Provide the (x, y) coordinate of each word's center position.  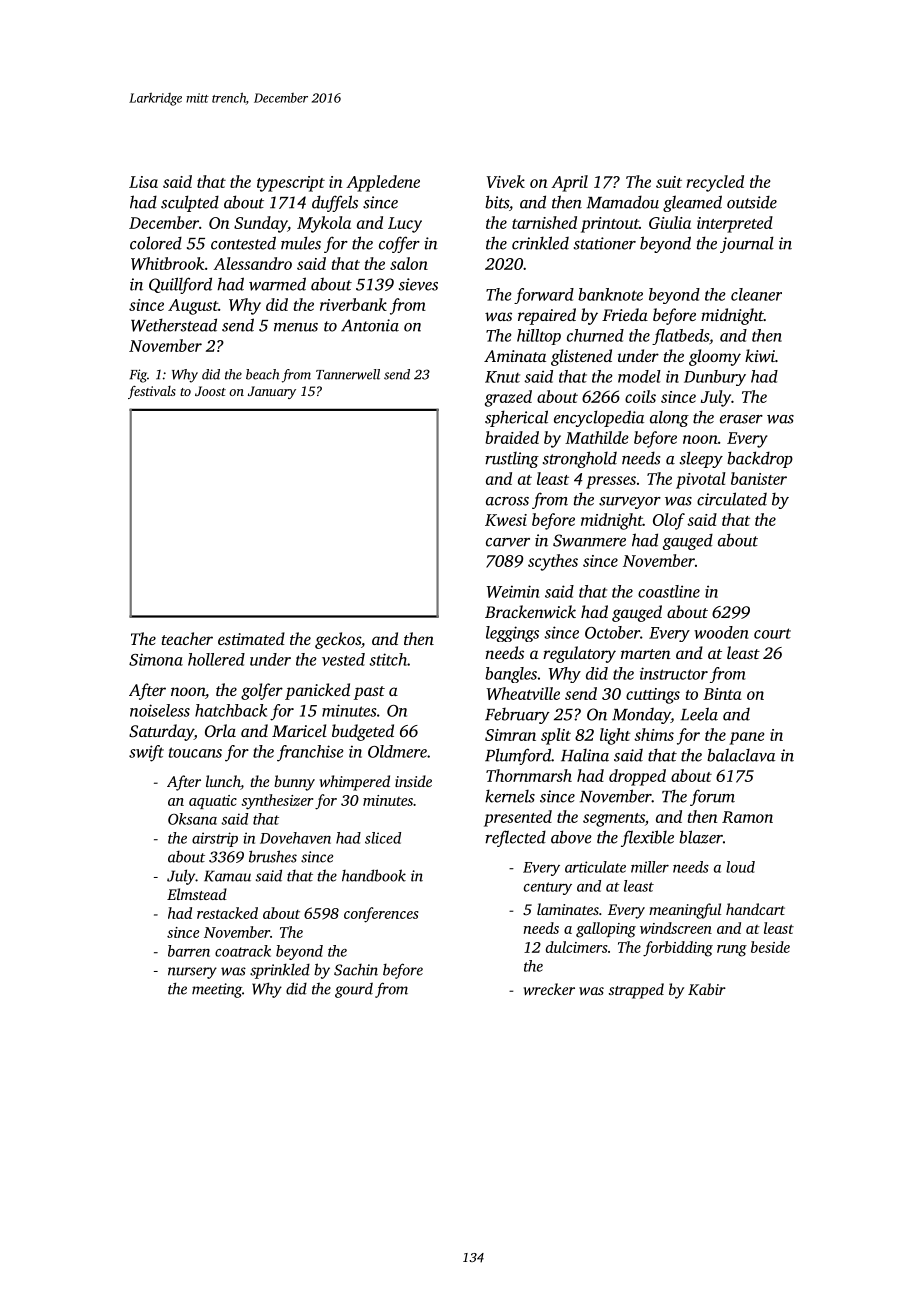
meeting (217, 990)
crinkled (540, 243)
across (507, 501)
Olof (669, 521)
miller (650, 867)
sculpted (190, 203)
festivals (152, 392)
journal (747, 244)
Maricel (299, 730)
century (548, 888)
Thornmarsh (529, 775)
